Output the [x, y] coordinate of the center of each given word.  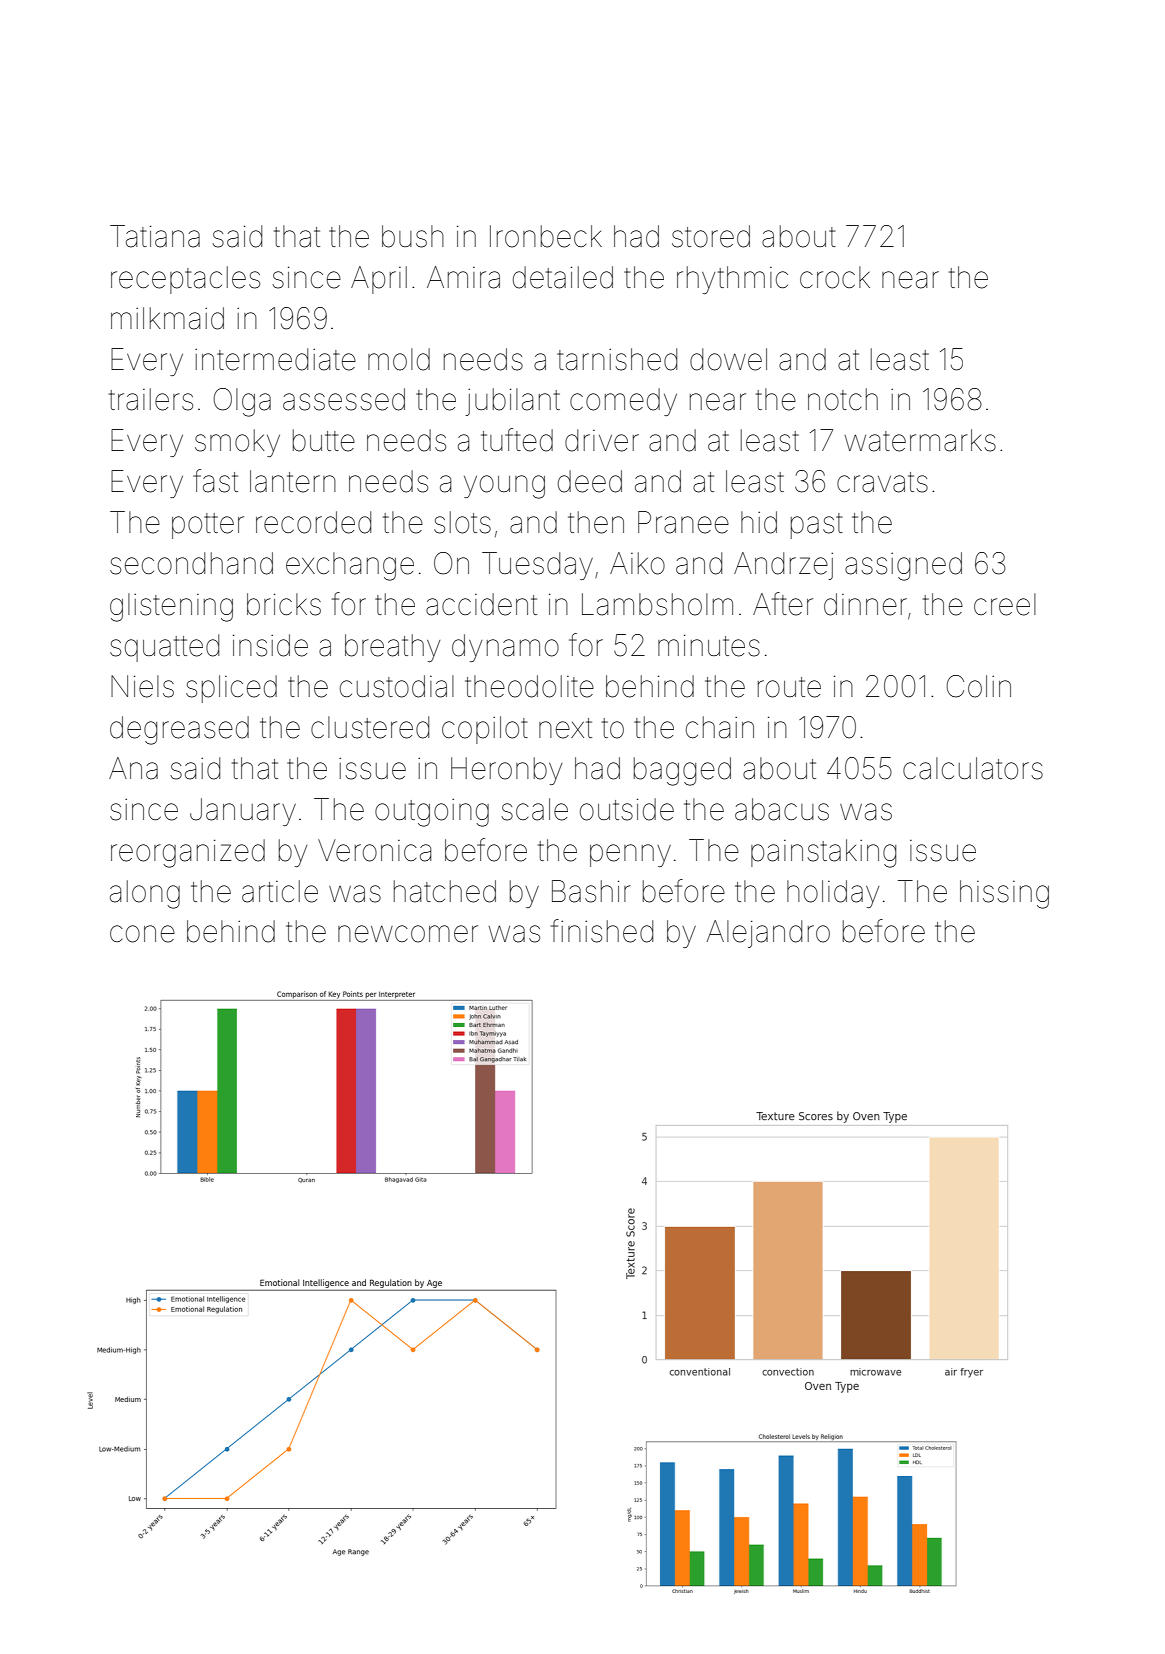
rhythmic [732, 280]
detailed [563, 277]
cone [142, 934]
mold [399, 359]
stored [711, 236]
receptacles [185, 280]
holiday [833, 894]
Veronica [374, 850]
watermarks [920, 440]
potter [208, 526]
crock [835, 277]
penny [630, 855]
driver [602, 440]
